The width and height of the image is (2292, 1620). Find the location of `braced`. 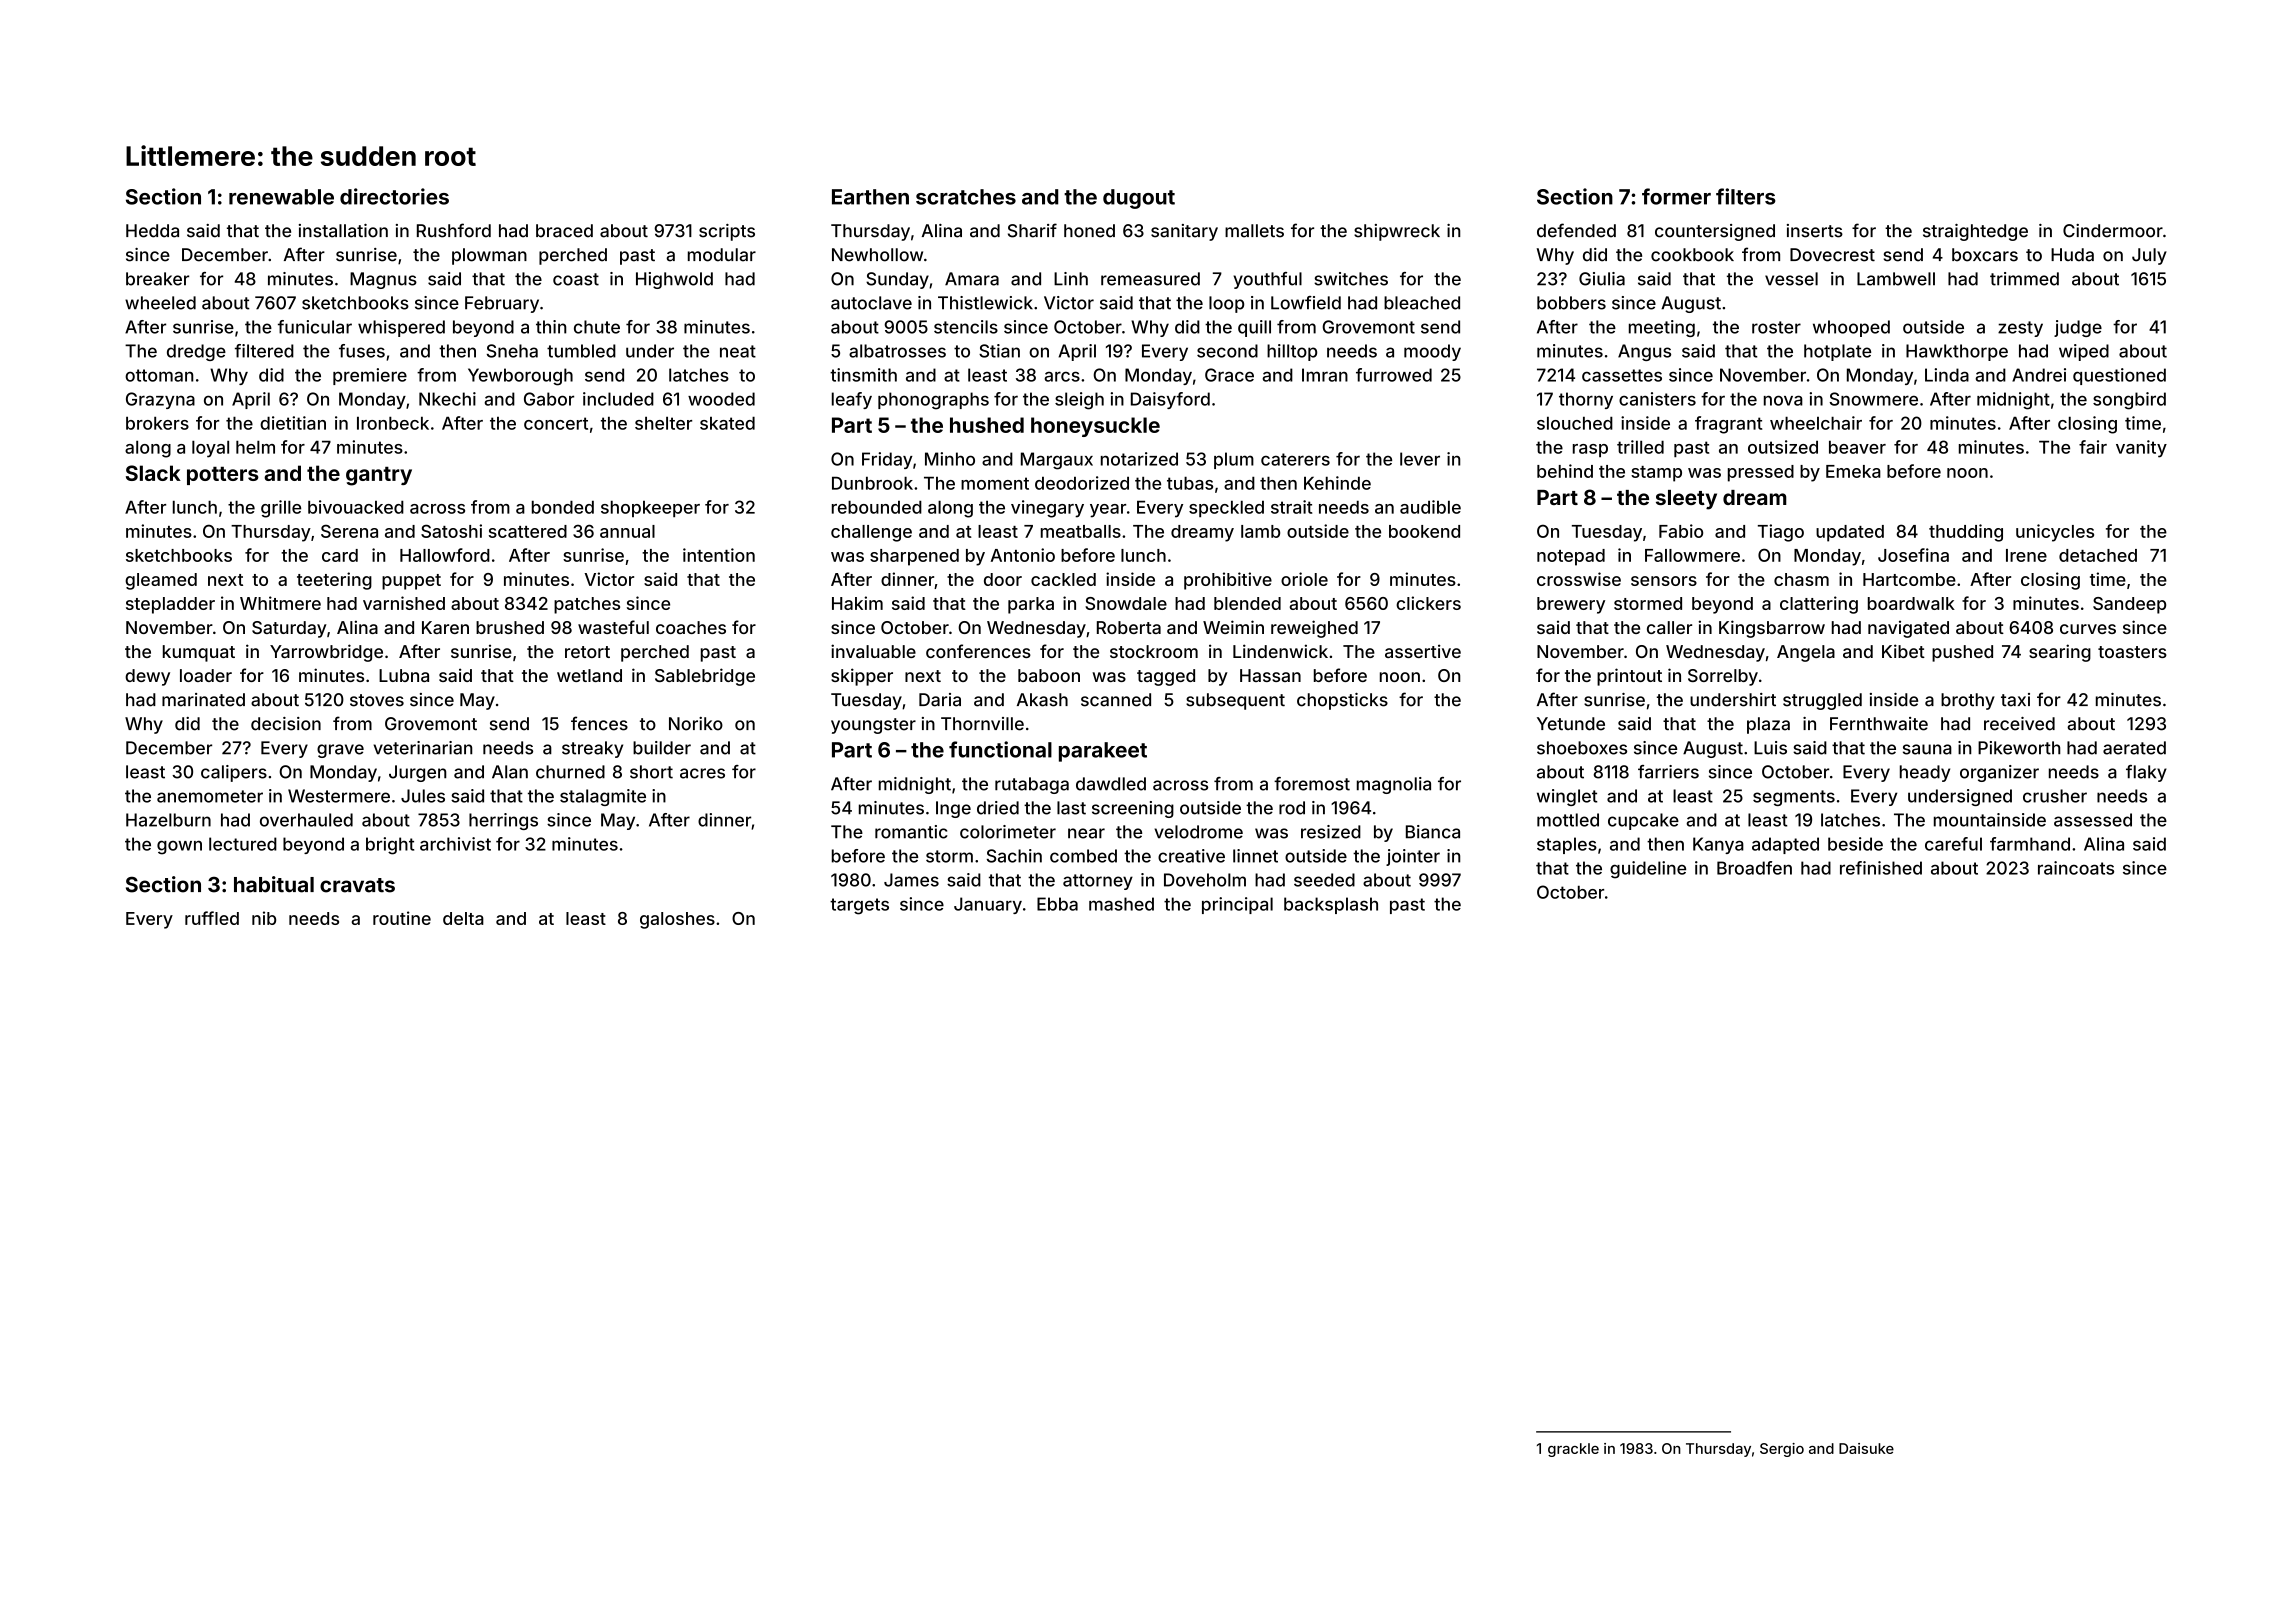

braced is located at coordinates (564, 231).
